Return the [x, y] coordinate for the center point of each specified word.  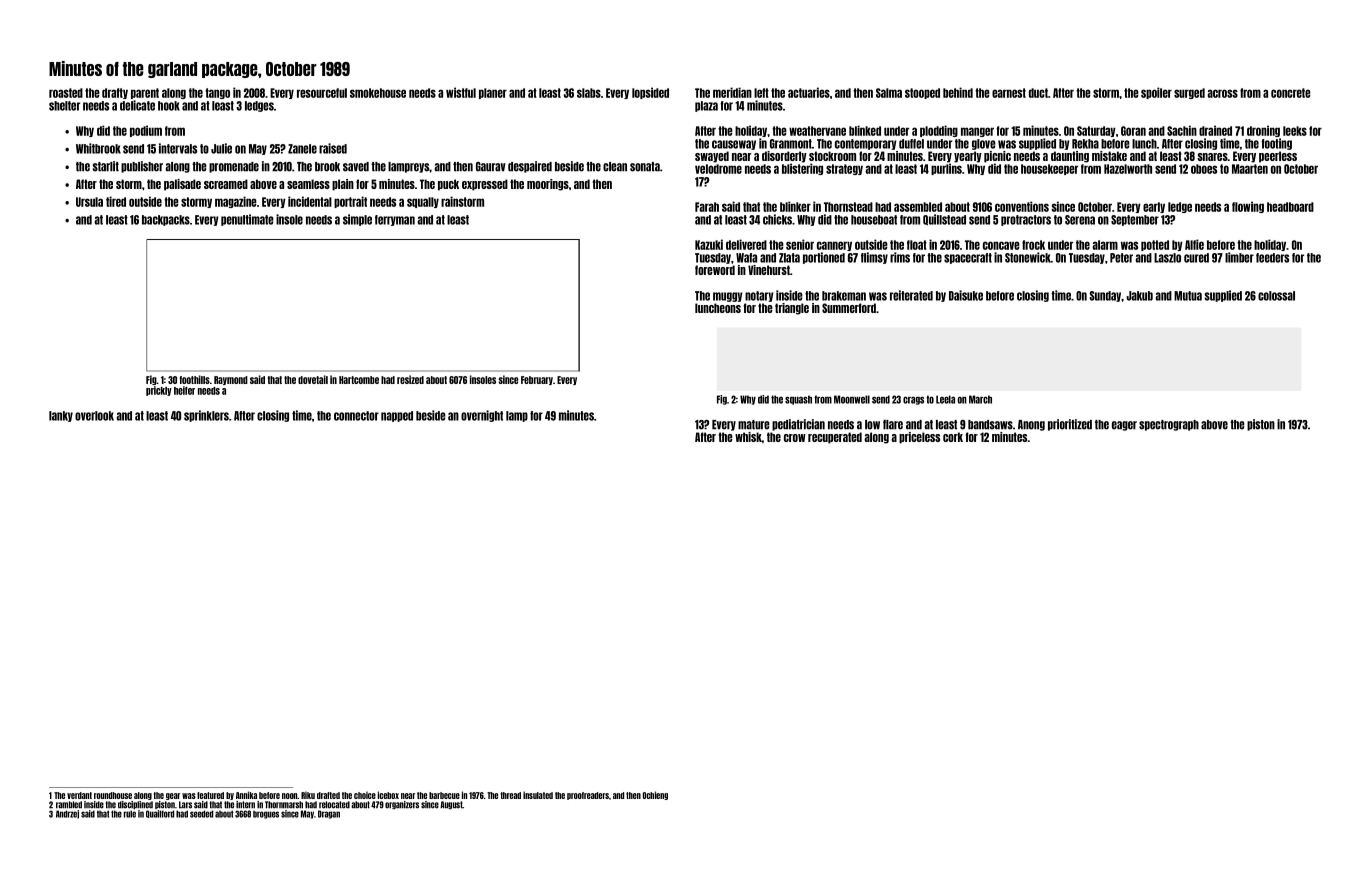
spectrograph [1169, 425]
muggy [727, 297]
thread [511, 795]
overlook [94, 416]
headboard [1290, 207]
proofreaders [588, 796]
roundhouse [113, 795]
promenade [234, 167]
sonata [645, 167]
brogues [266, 814]
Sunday [1105, 296]
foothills [194, 379]
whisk [748, 437]
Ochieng [655, 795]
